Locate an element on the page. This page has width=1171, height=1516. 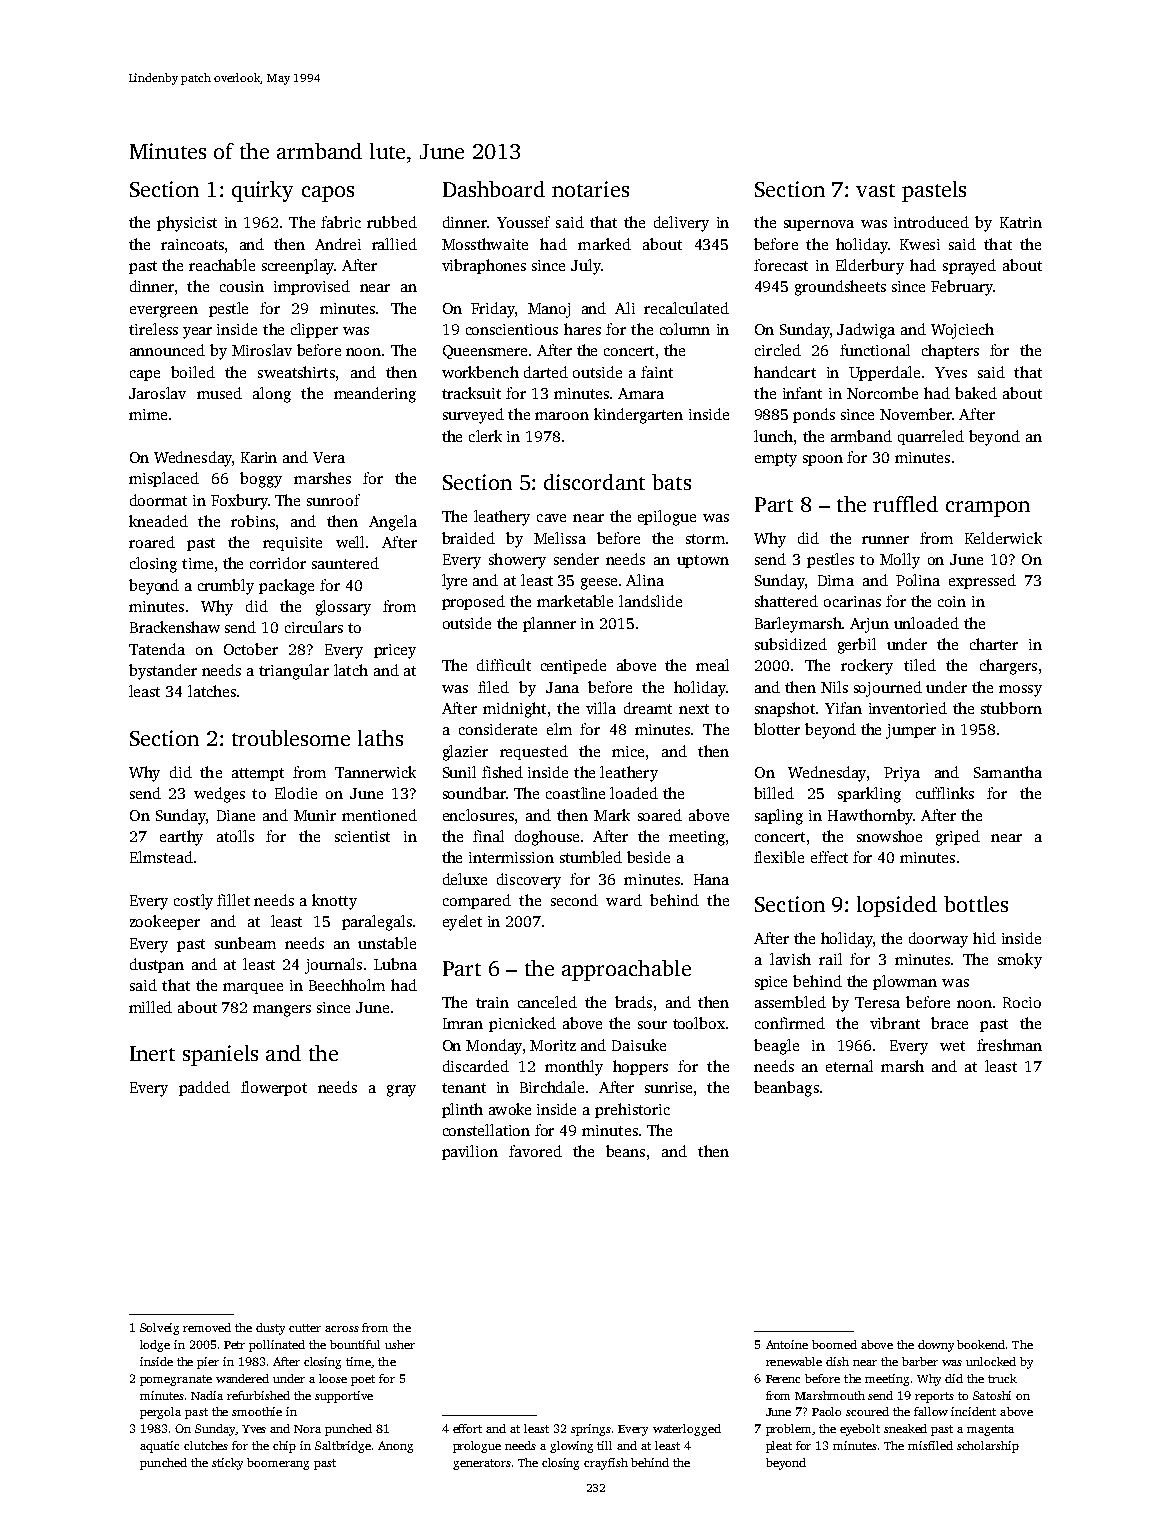
vast is located at coordinates (875, 190).
